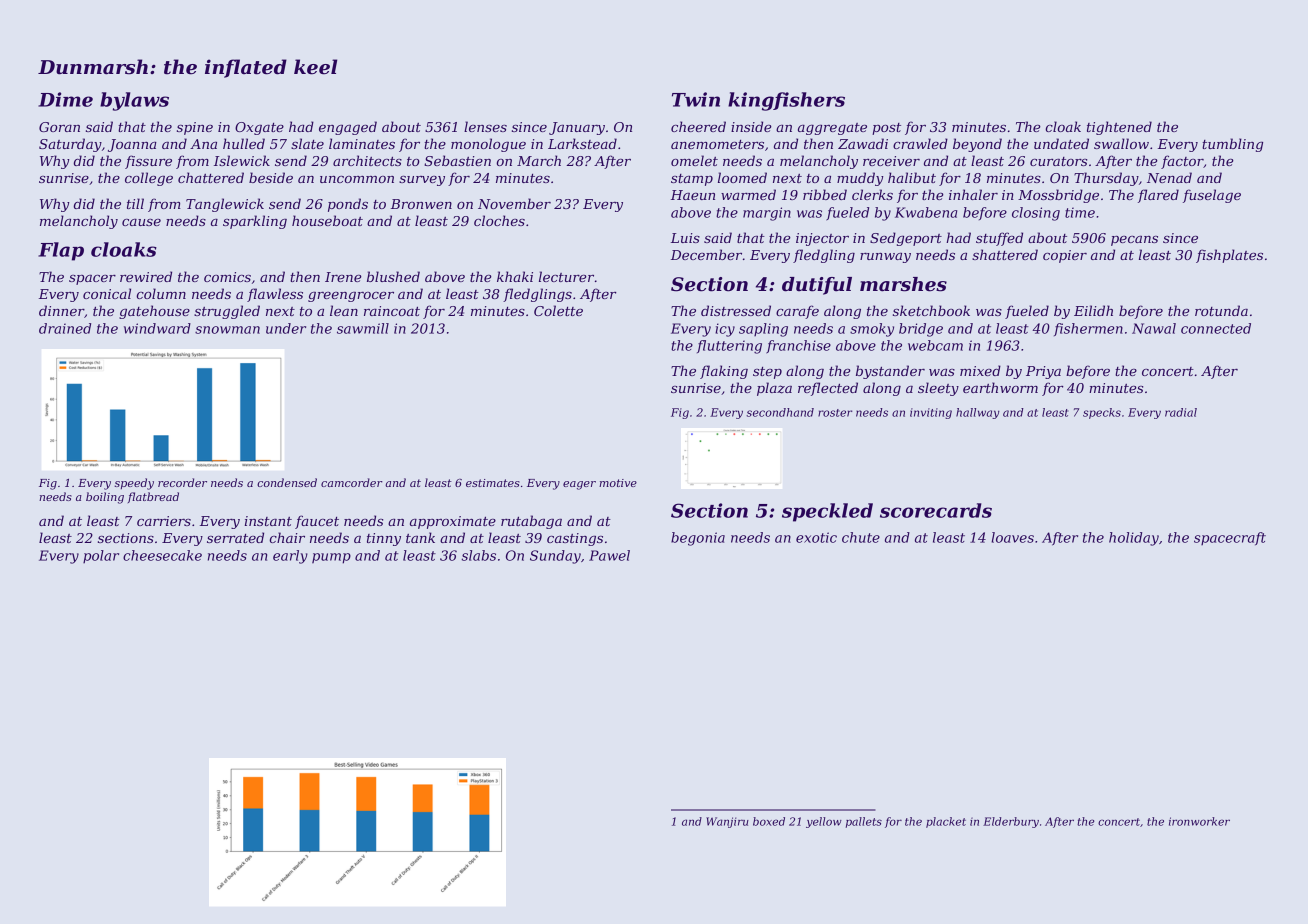 This screenshot has width=1308, height=924. I want to click on speedy, so click(134, 484).
